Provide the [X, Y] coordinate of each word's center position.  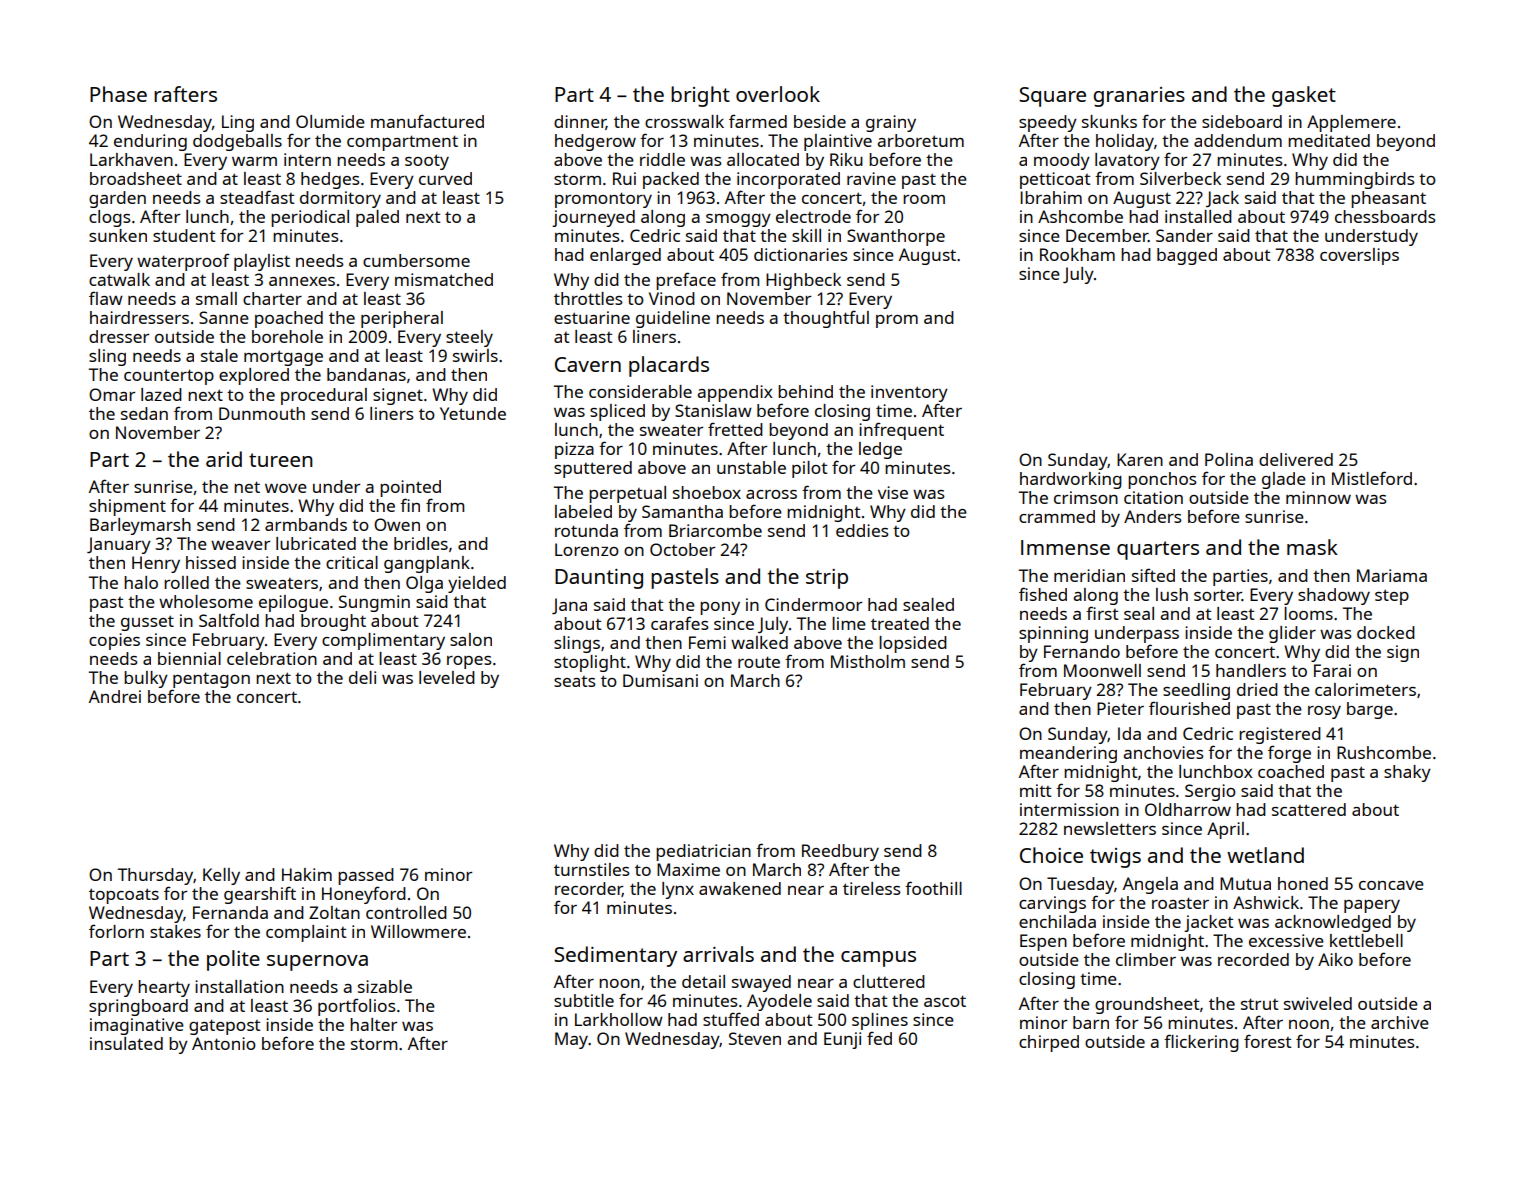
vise [893, 492]
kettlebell [1366, 940]
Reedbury [840, 852]
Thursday [155, 876]
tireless [872, 888]
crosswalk [684, 121]
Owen [397, 524]
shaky [1407, 773]
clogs [110, 218]
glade [1284, 480]
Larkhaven [131, 159]
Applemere [1351, 123]
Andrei [115, 696]
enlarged [625, 256]
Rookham [1077, 254]
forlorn [116, 931]
